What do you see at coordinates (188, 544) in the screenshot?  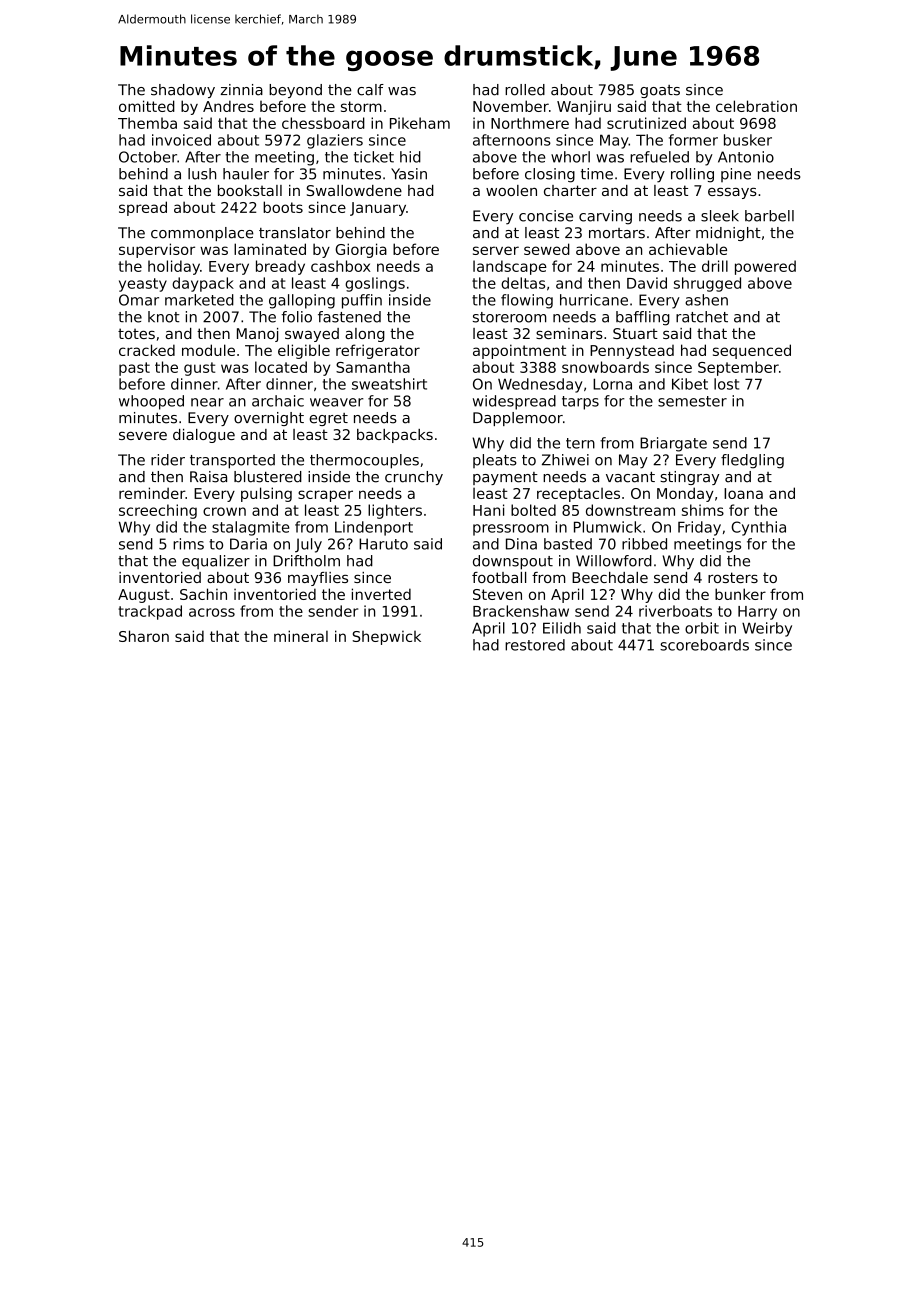 I see `rims` at bounding box center [188, 544].
